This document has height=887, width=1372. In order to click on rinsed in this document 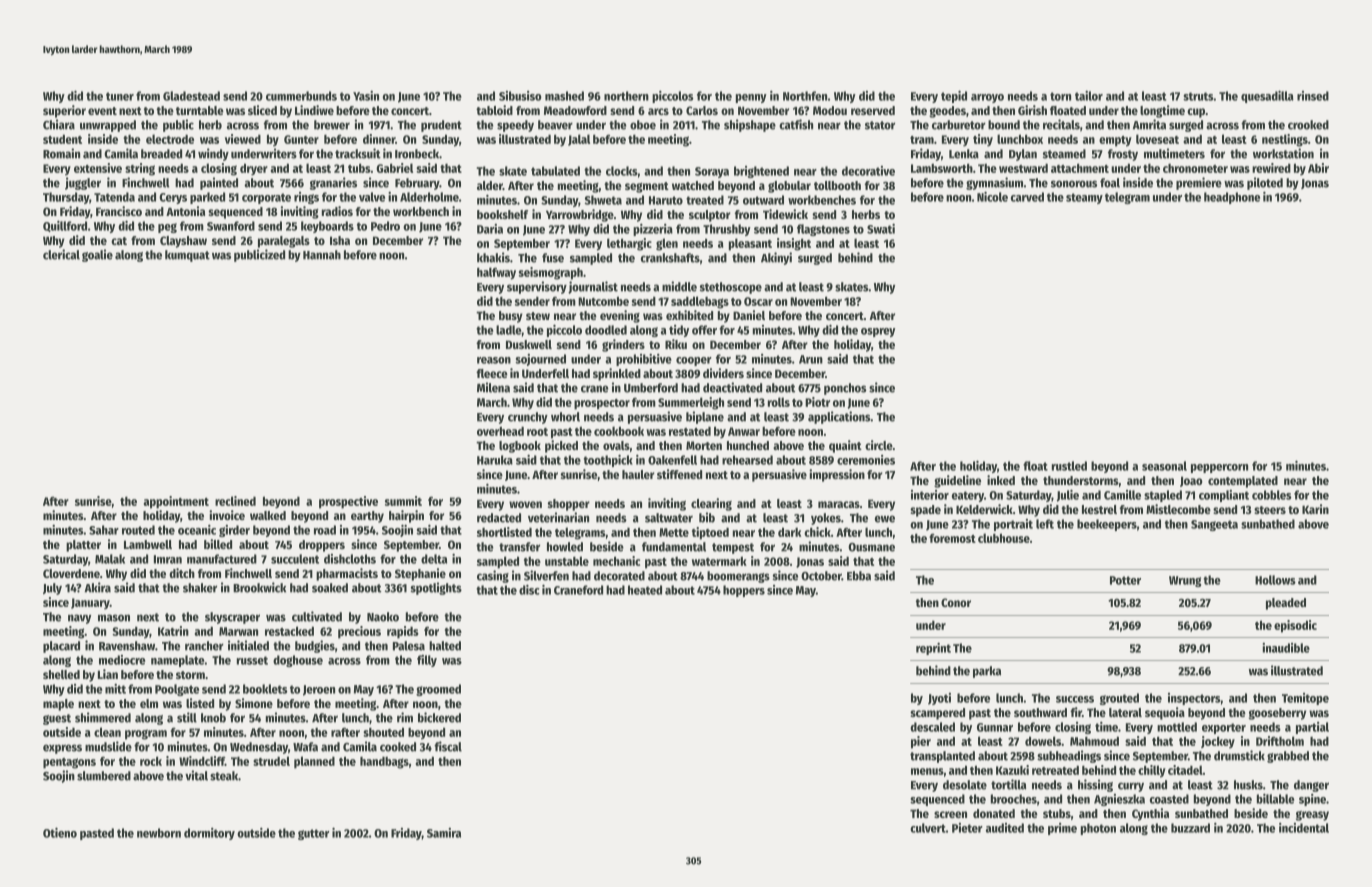, I will do `click(1313, 96)`.
